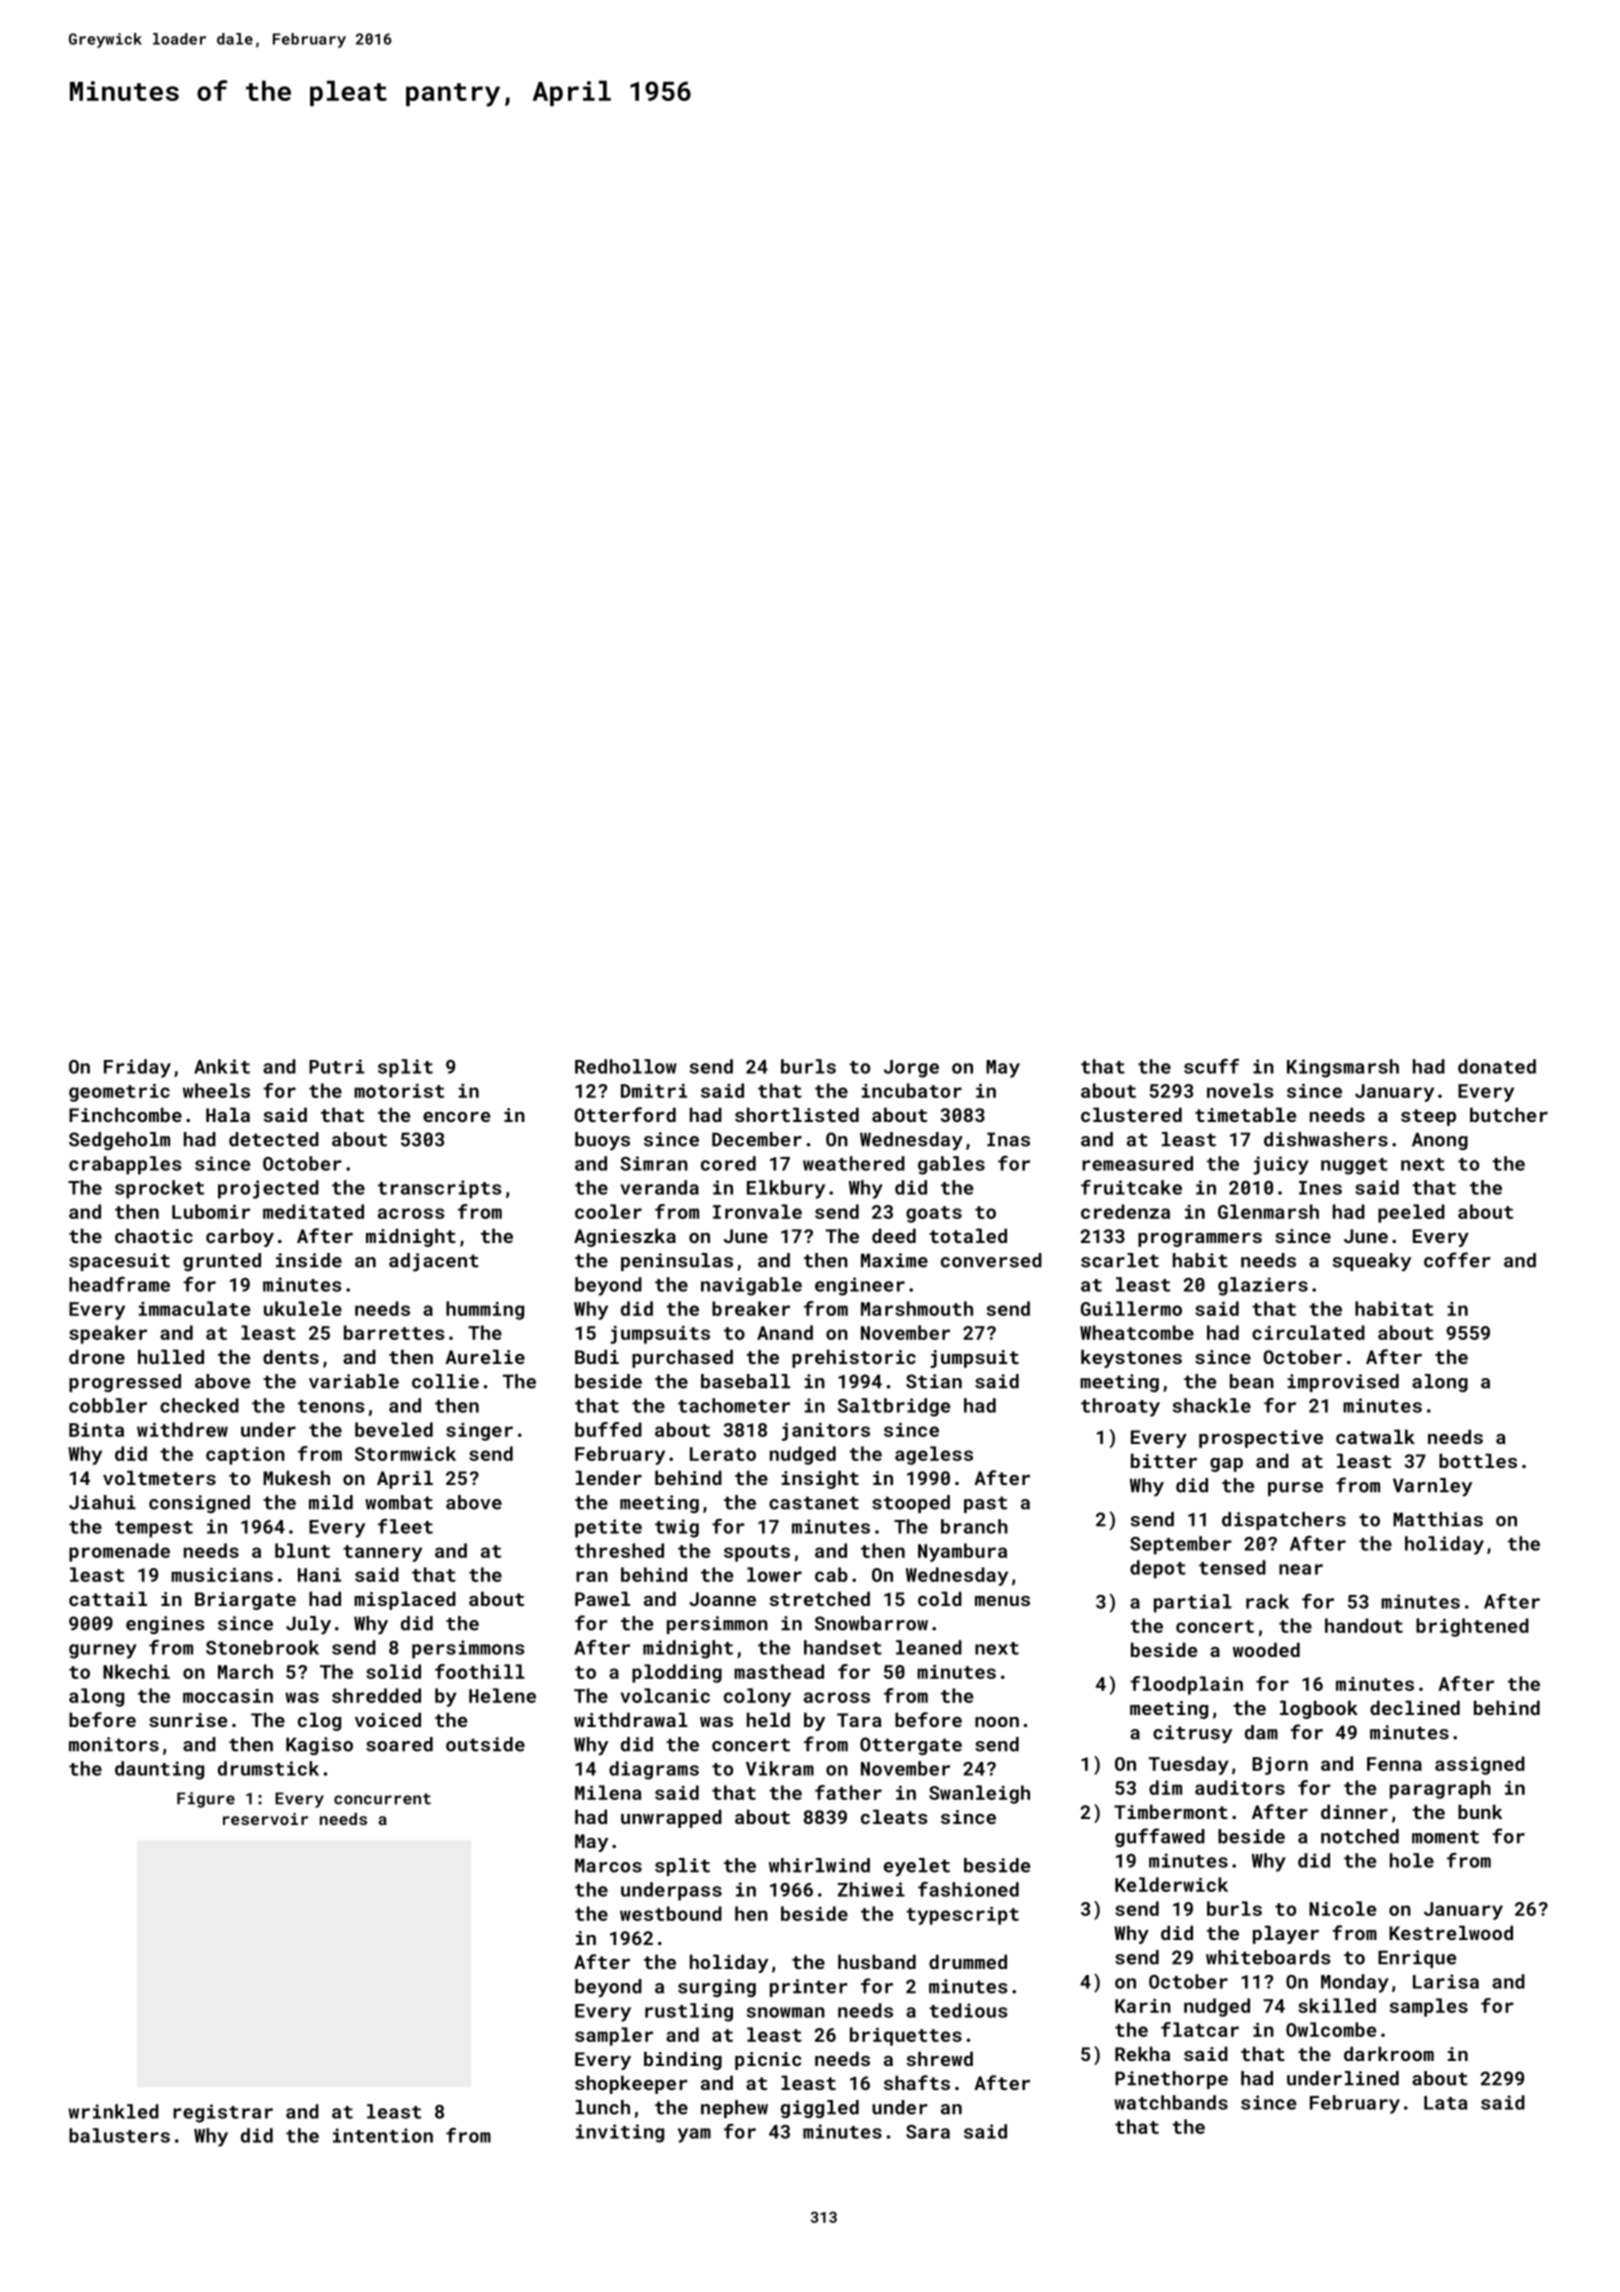  I want to click on Figure, so click(206, 1800).
